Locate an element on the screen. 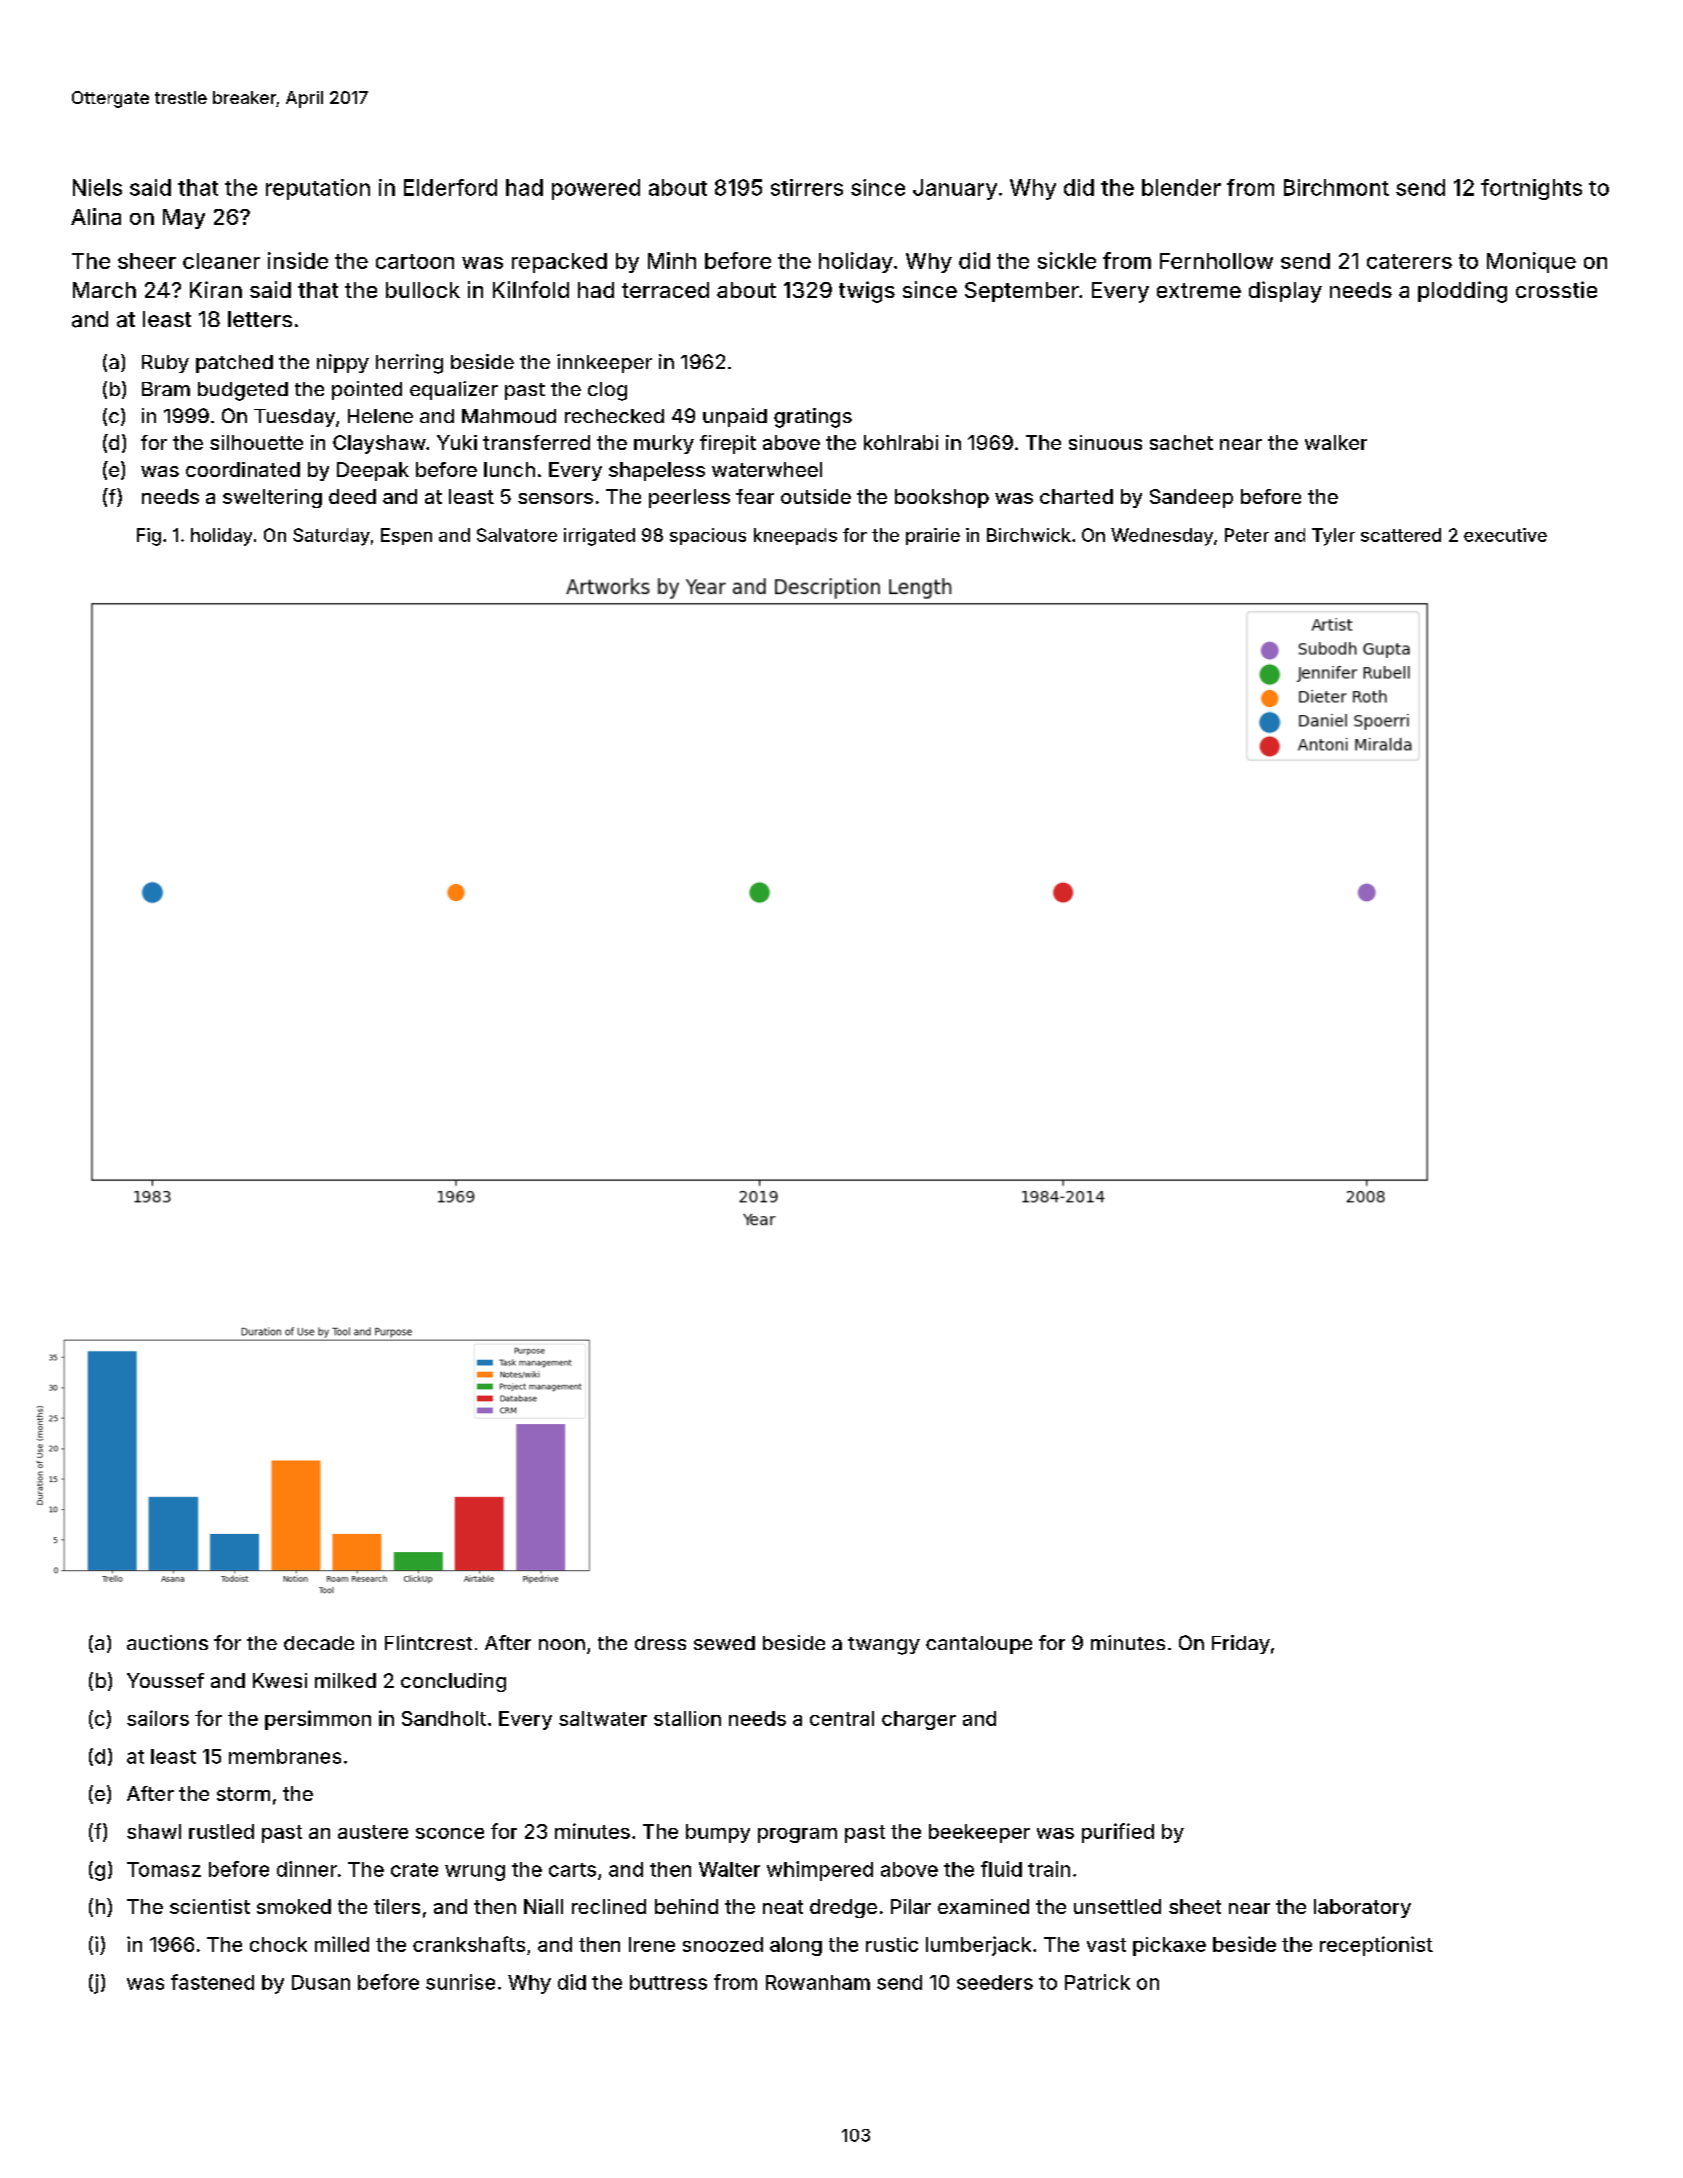  bumpy is located at coordinates (718, 1833).
